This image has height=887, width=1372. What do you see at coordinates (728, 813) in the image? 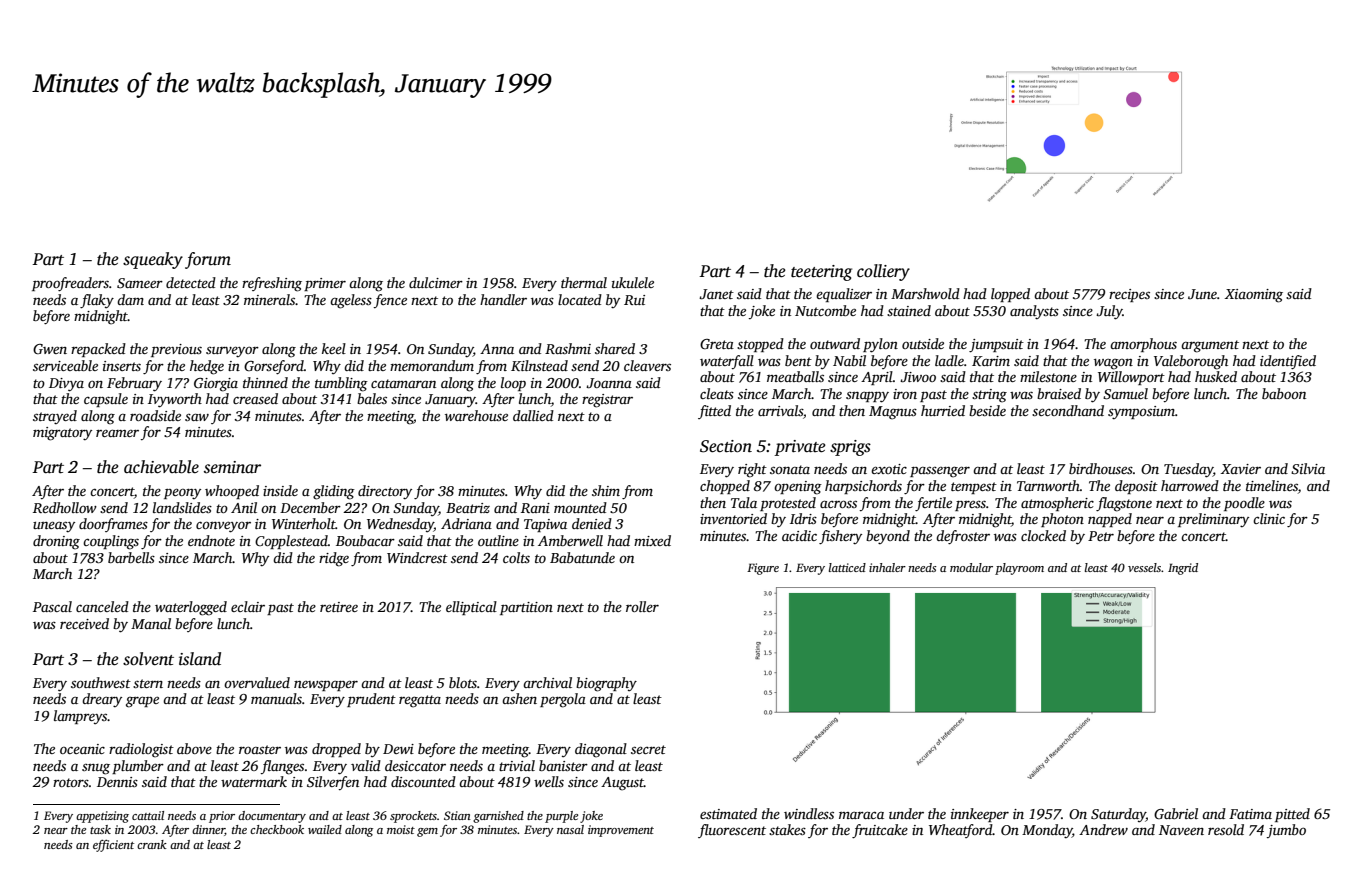
I see `estimated` at bounding box center [728, 813].
